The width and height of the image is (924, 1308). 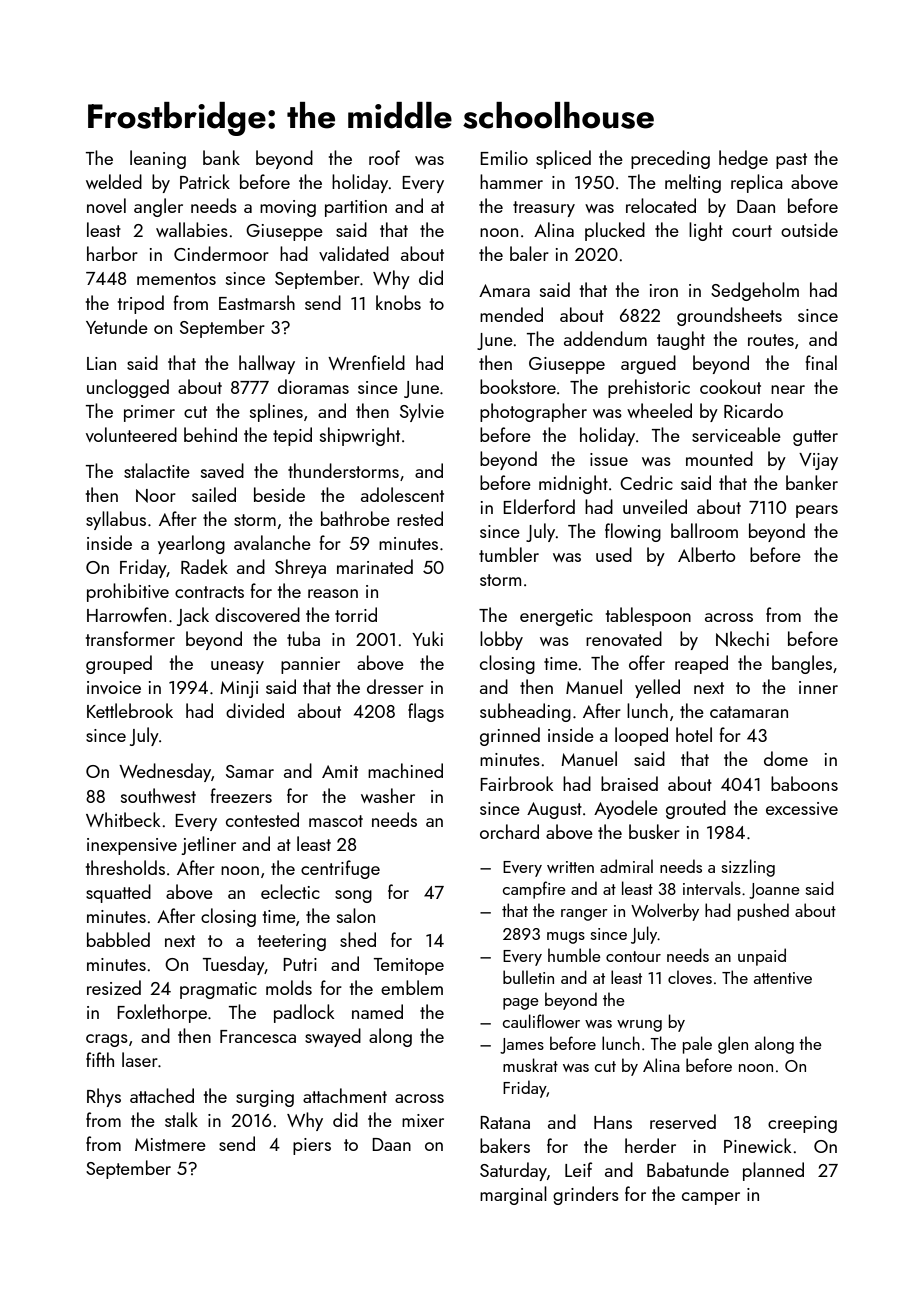 What do you see at coordinates (505, 1145) in the image?
I see `bakers` at bounding box center [505, 1145].
